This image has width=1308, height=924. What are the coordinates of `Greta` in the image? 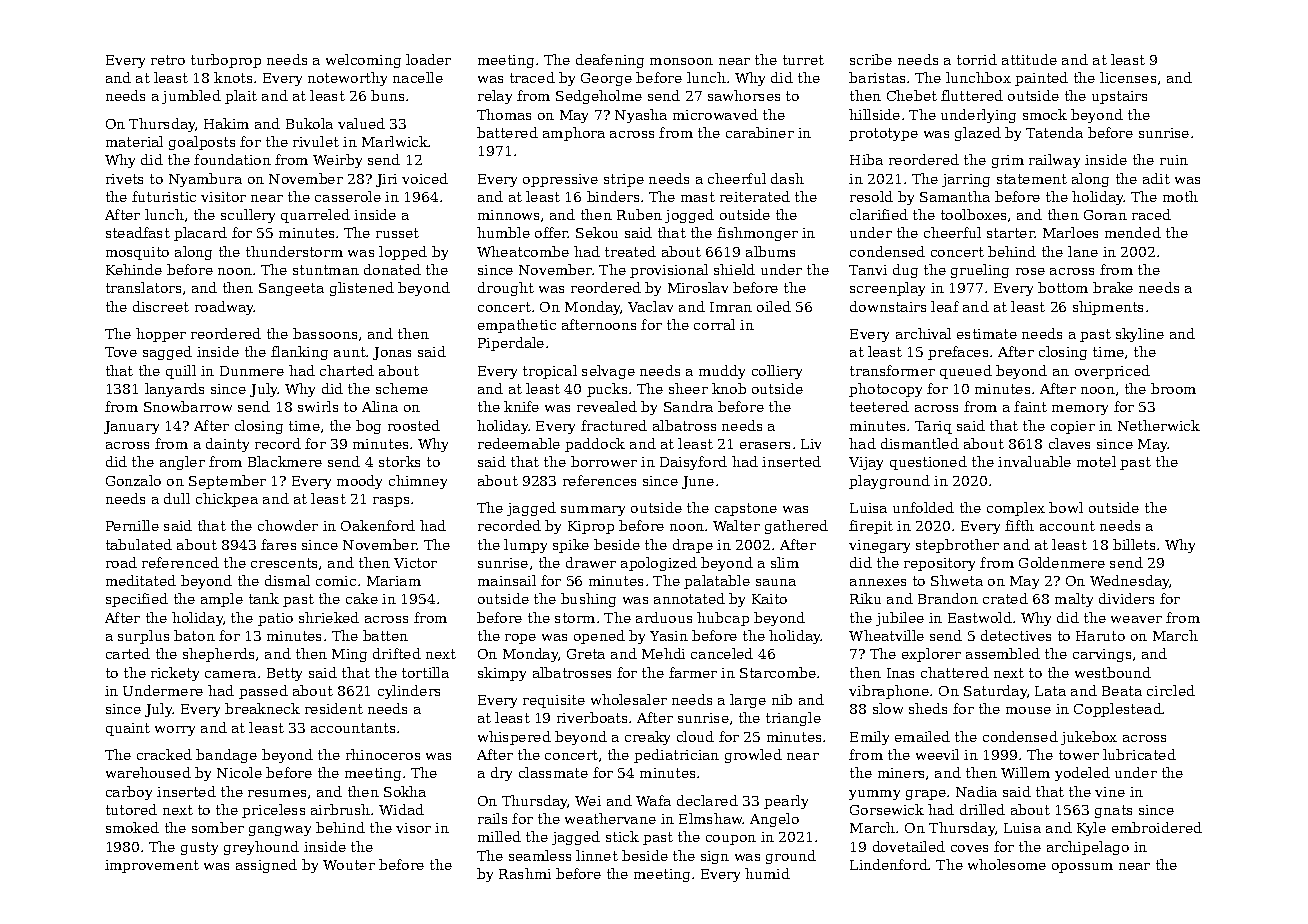 It's located at (586, 654).
